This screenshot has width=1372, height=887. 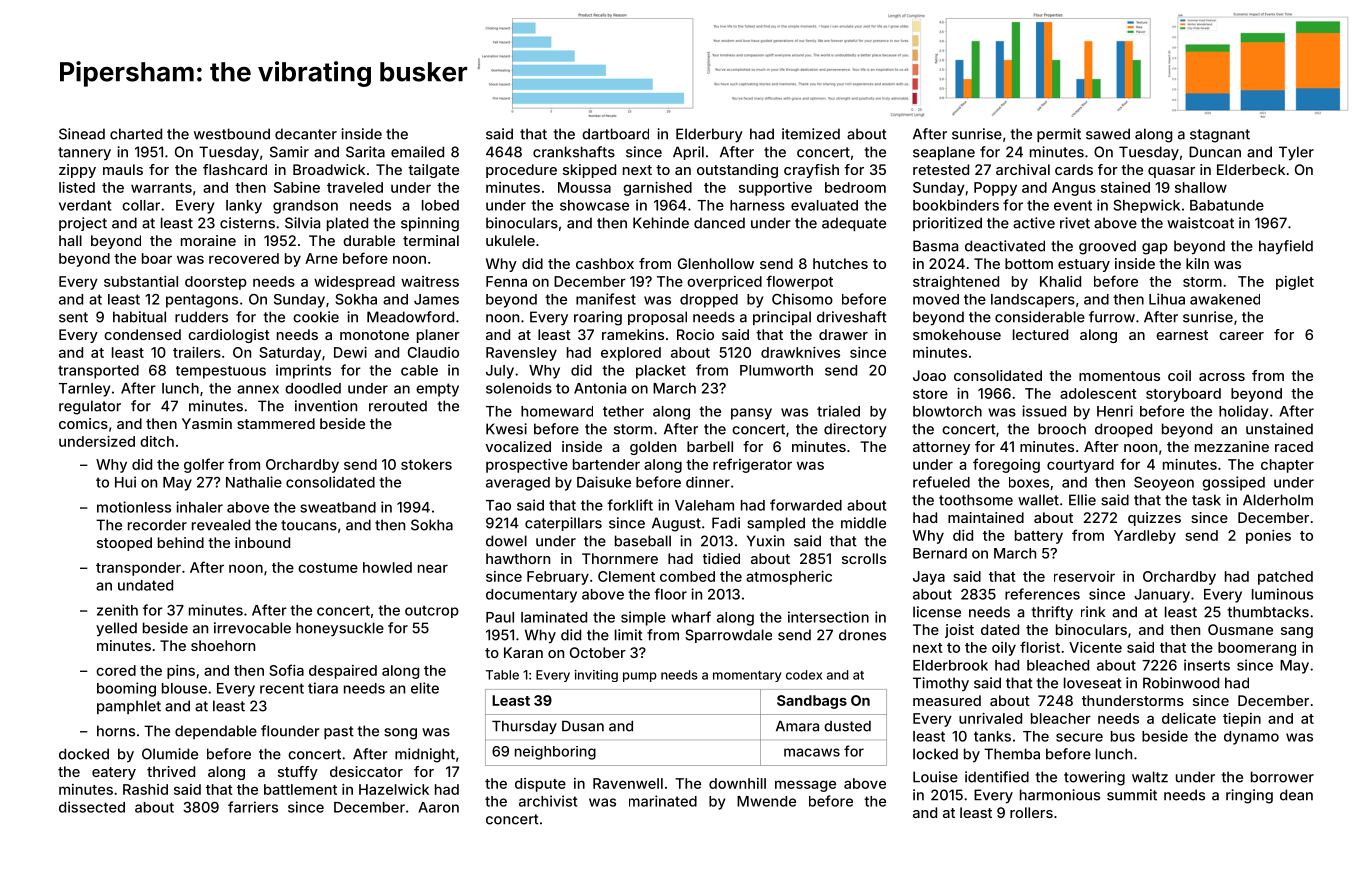 I want to click on listed, so click(x=77, y=187).
